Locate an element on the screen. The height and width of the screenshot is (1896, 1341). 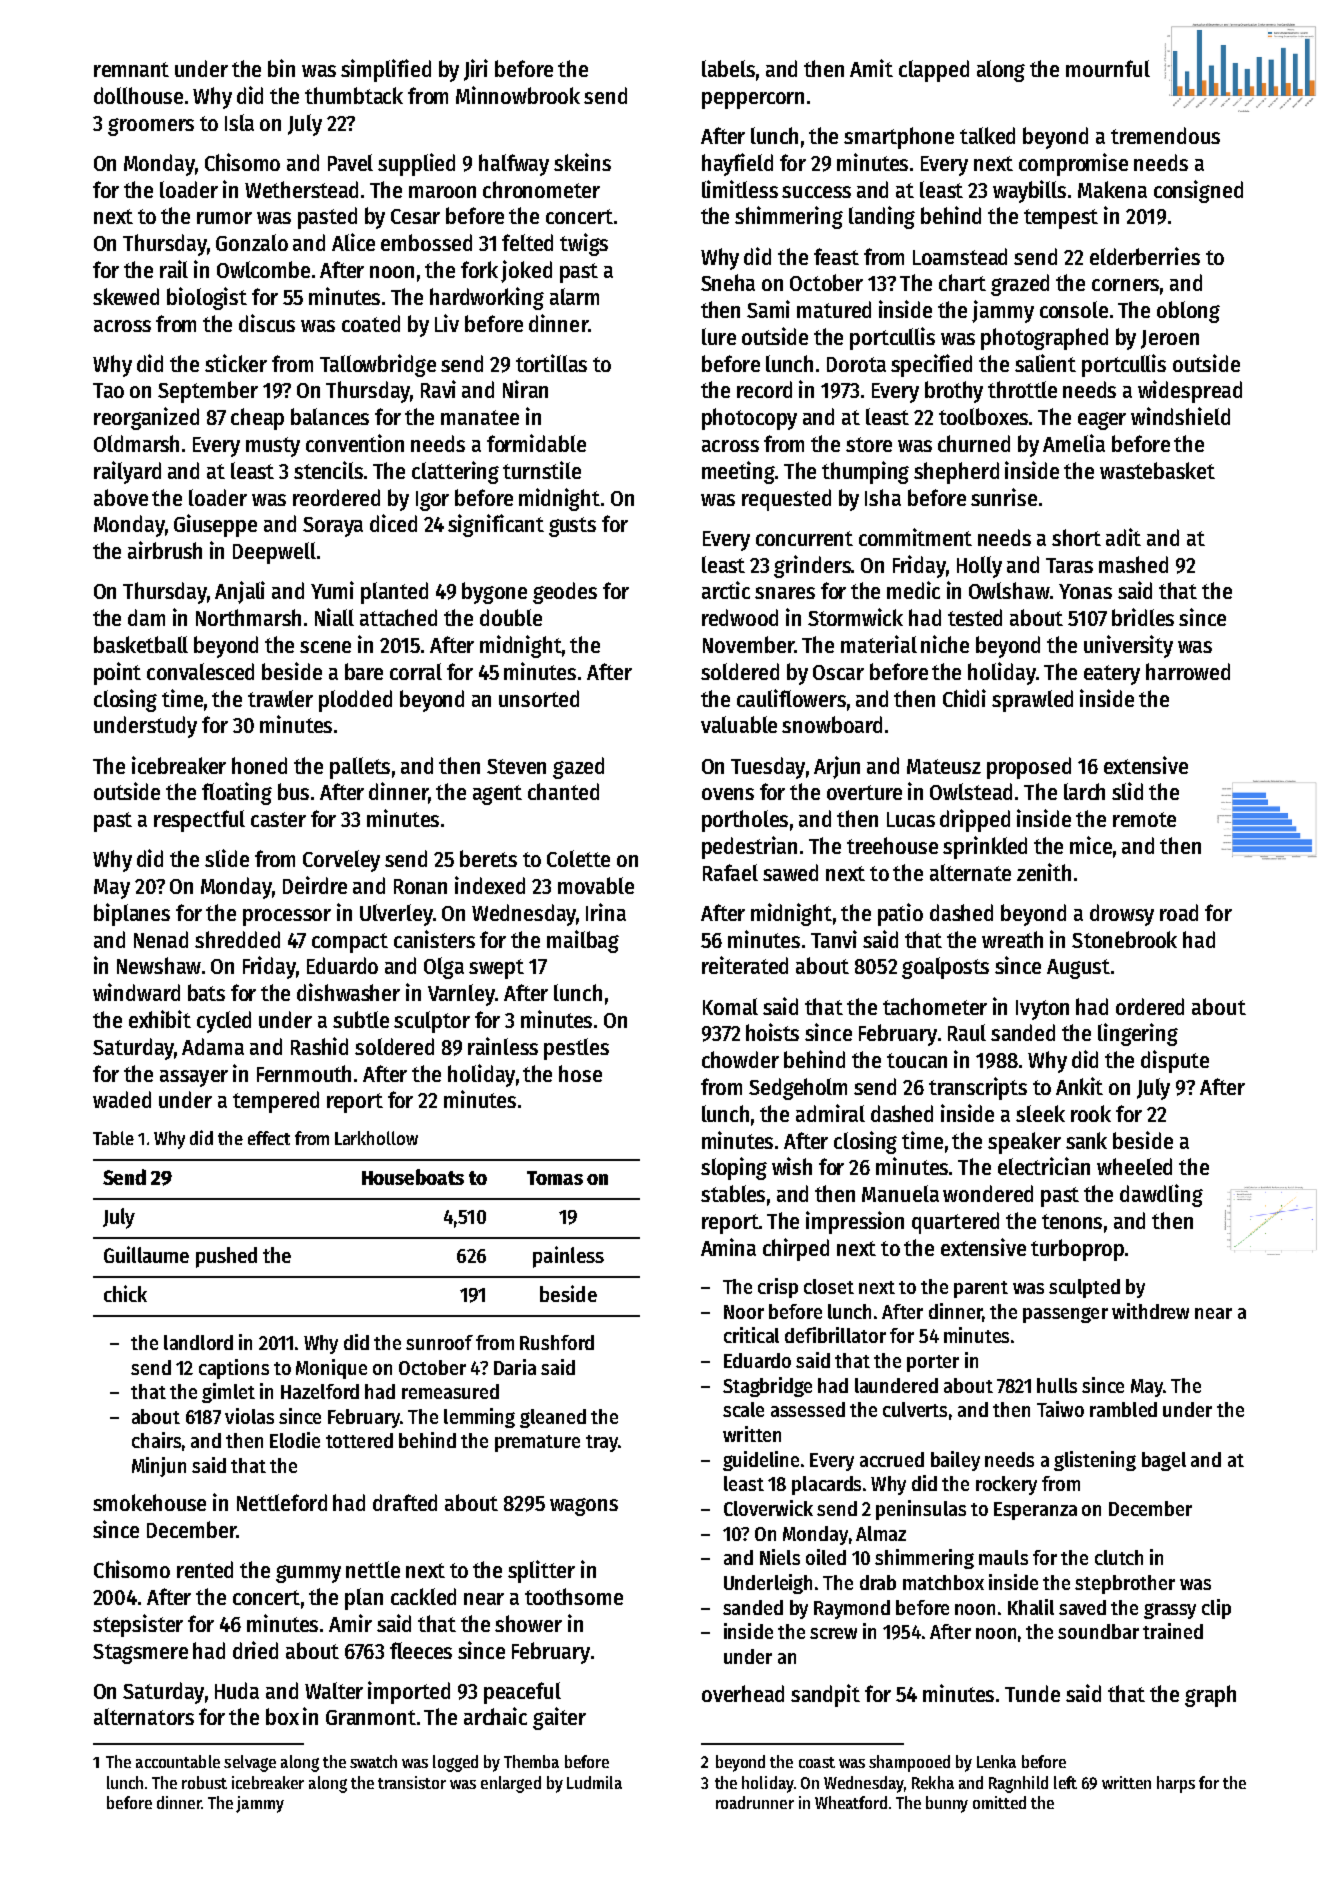
processor is located at coordinates (287, 917).
